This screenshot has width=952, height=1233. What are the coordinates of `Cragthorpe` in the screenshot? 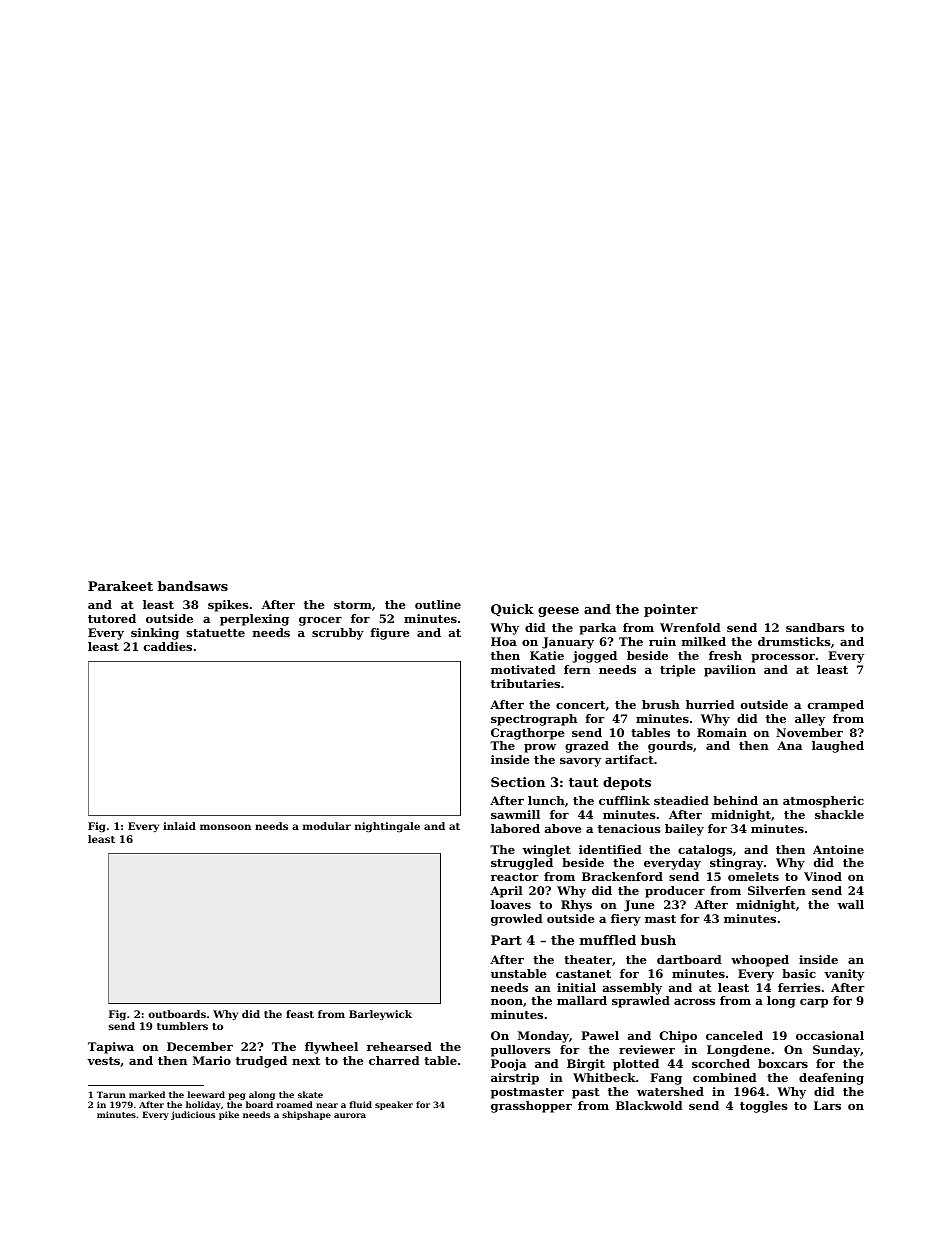 It's located at (528, 734).
